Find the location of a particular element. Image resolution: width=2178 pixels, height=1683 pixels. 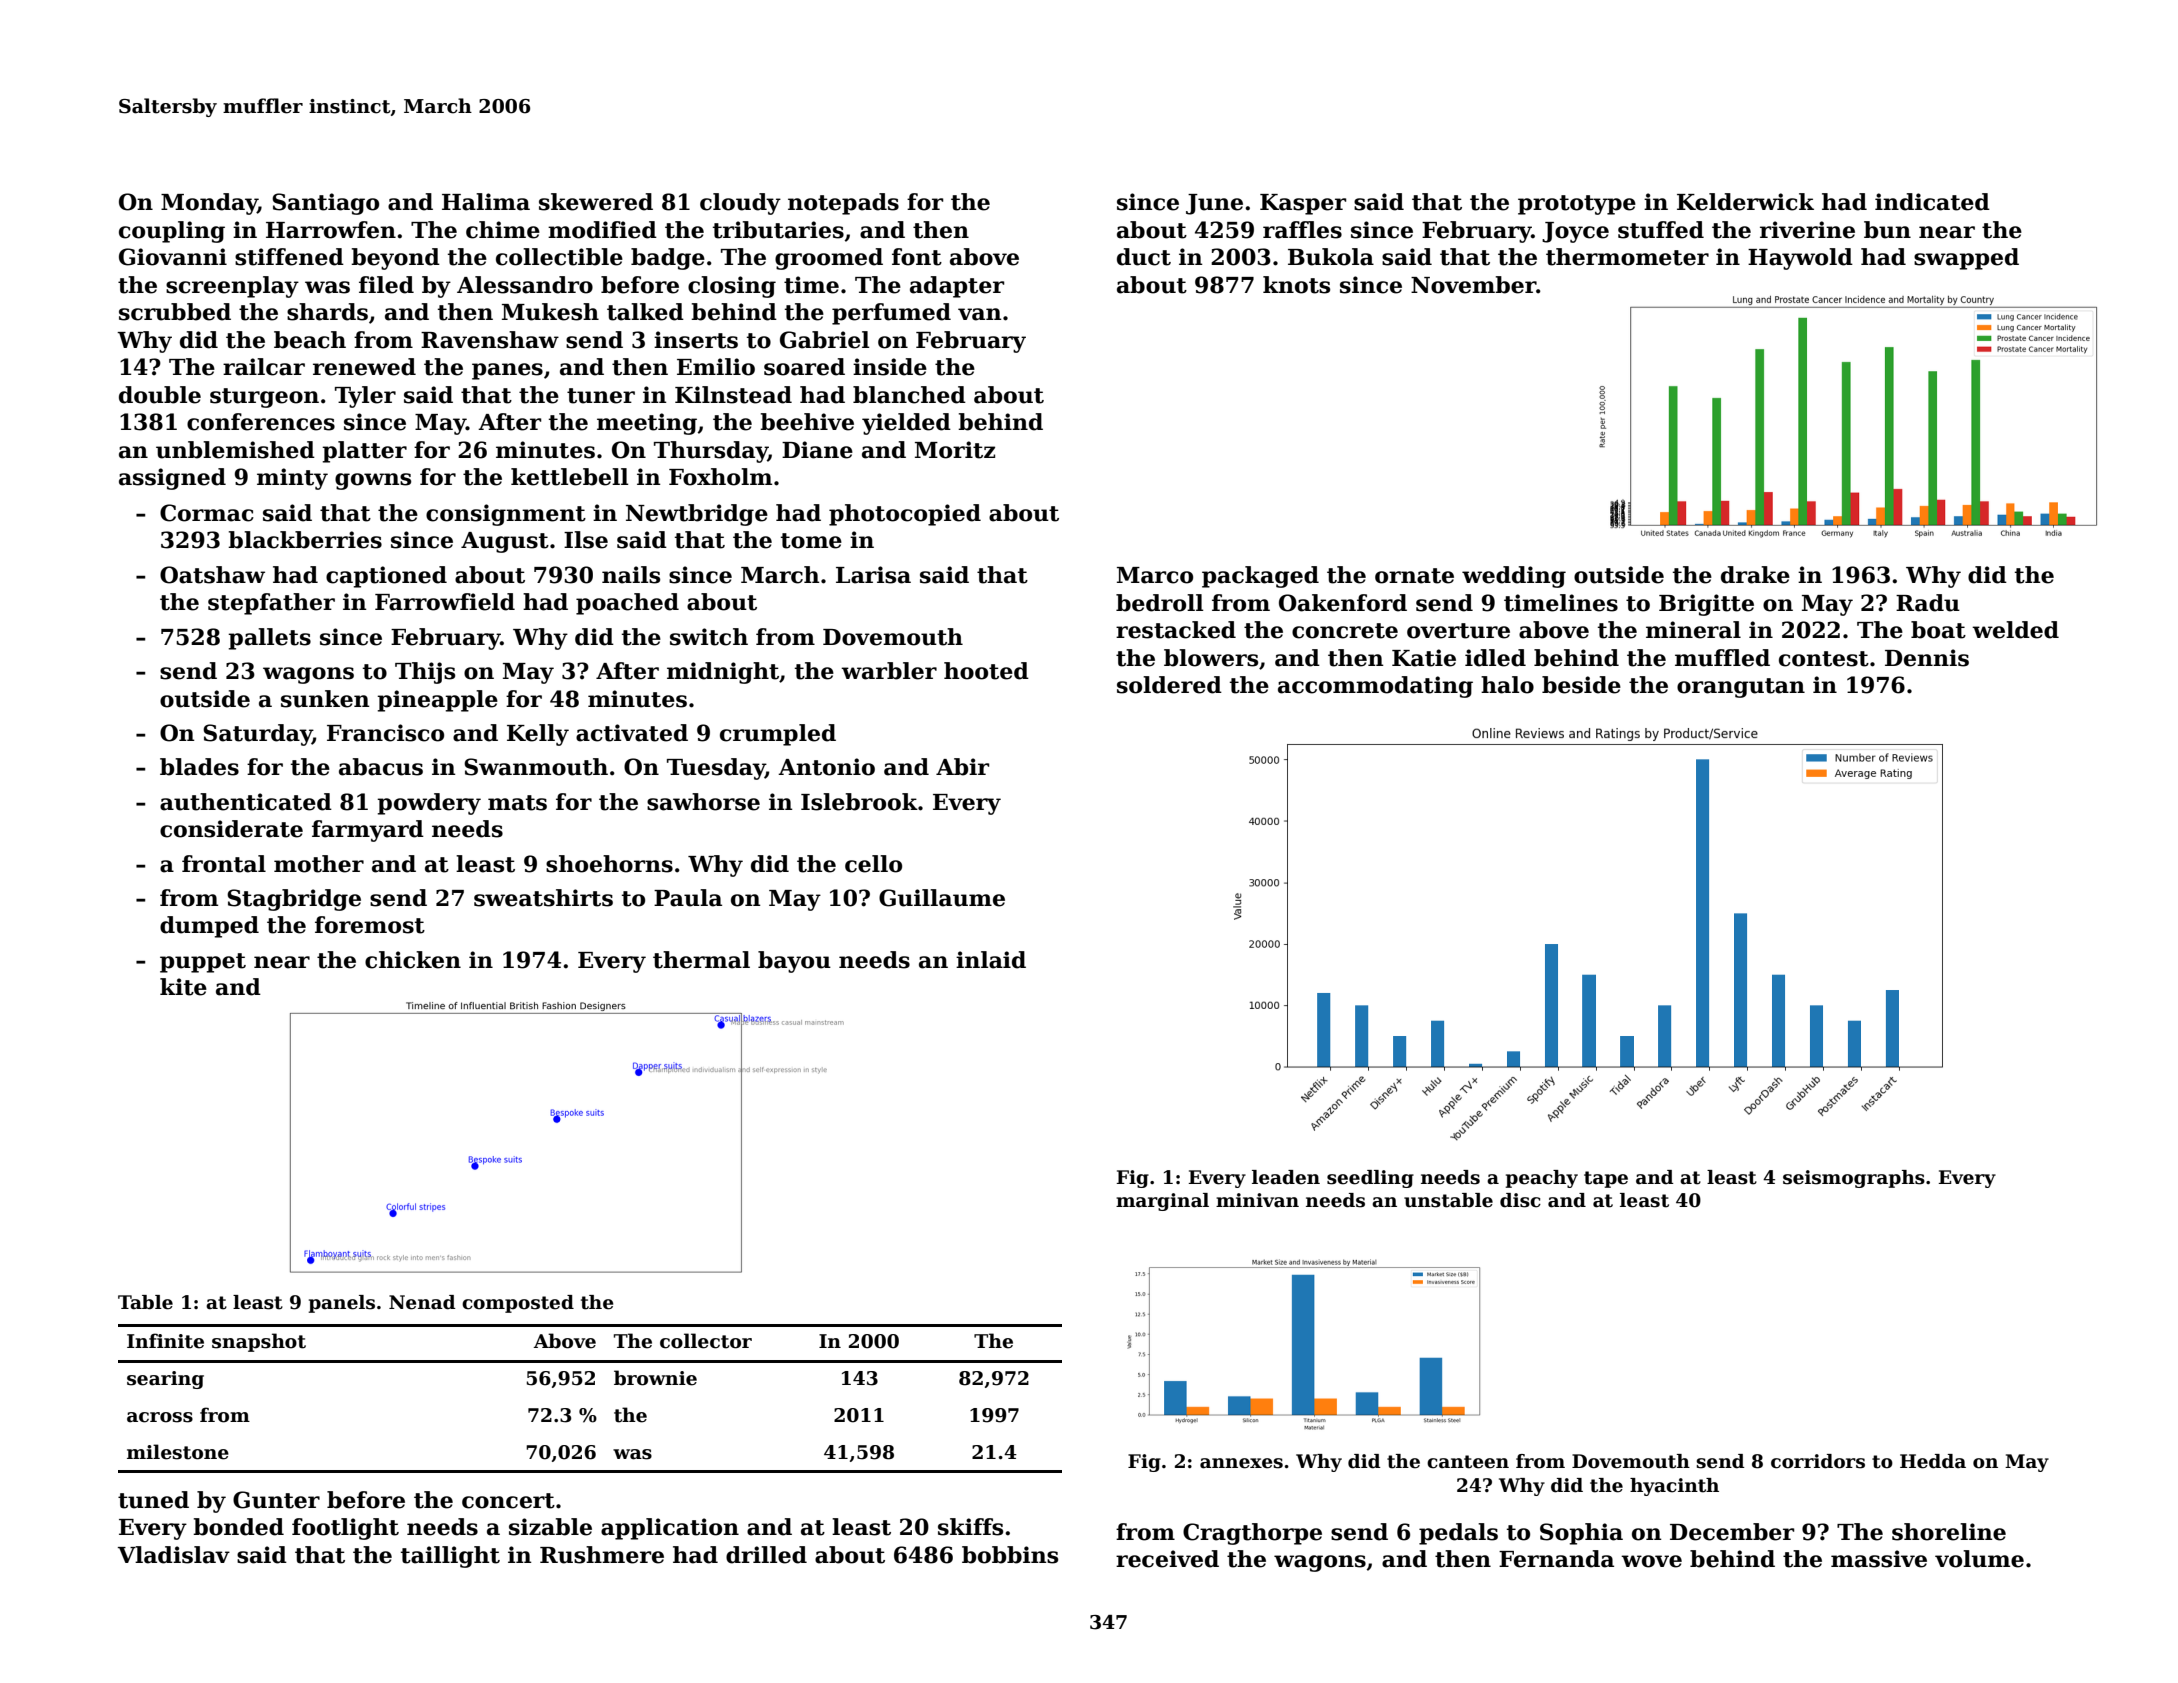

Nenad is located at coordinates (422, 1302).
